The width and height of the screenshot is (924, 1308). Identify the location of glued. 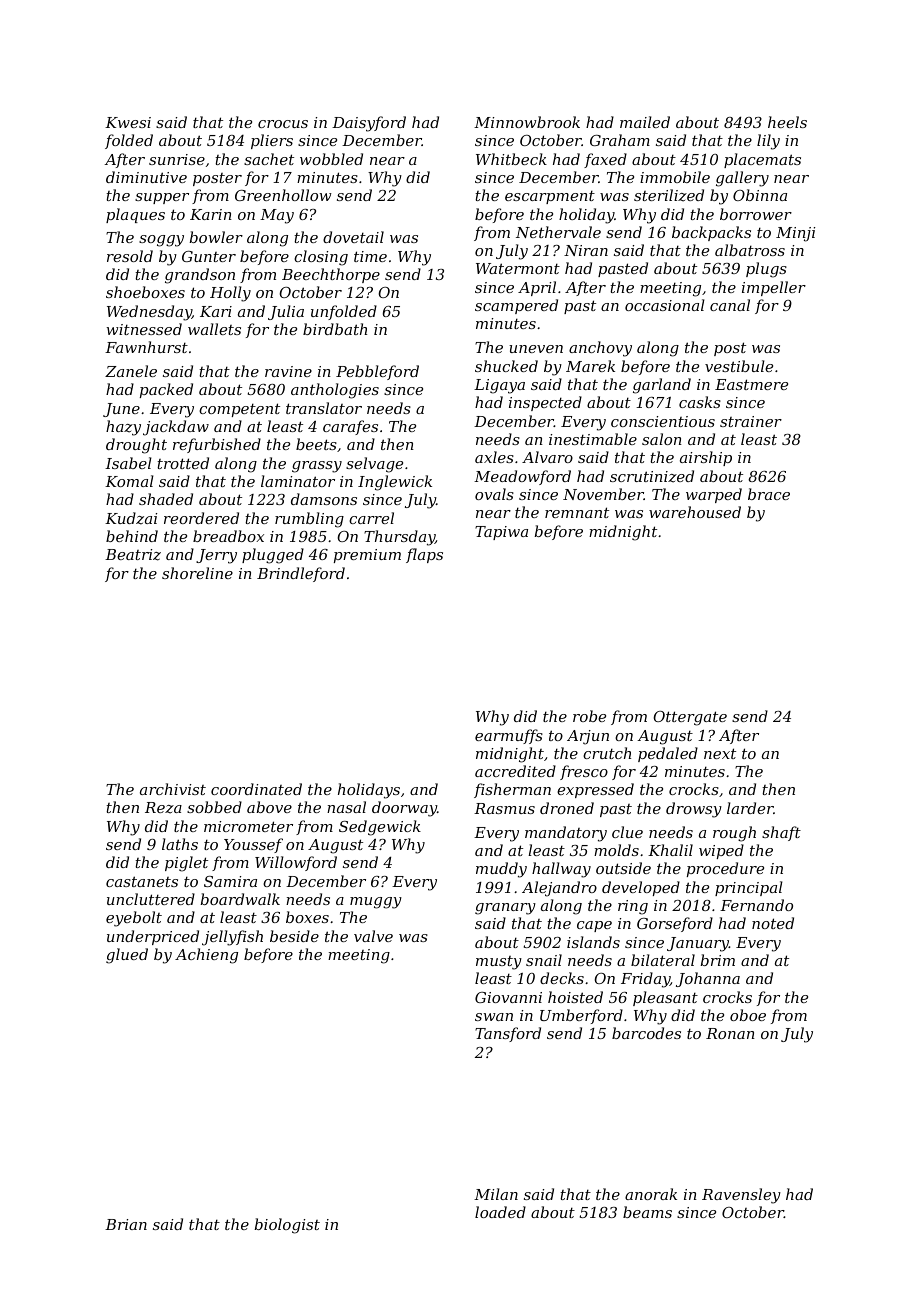
(127, 956).
